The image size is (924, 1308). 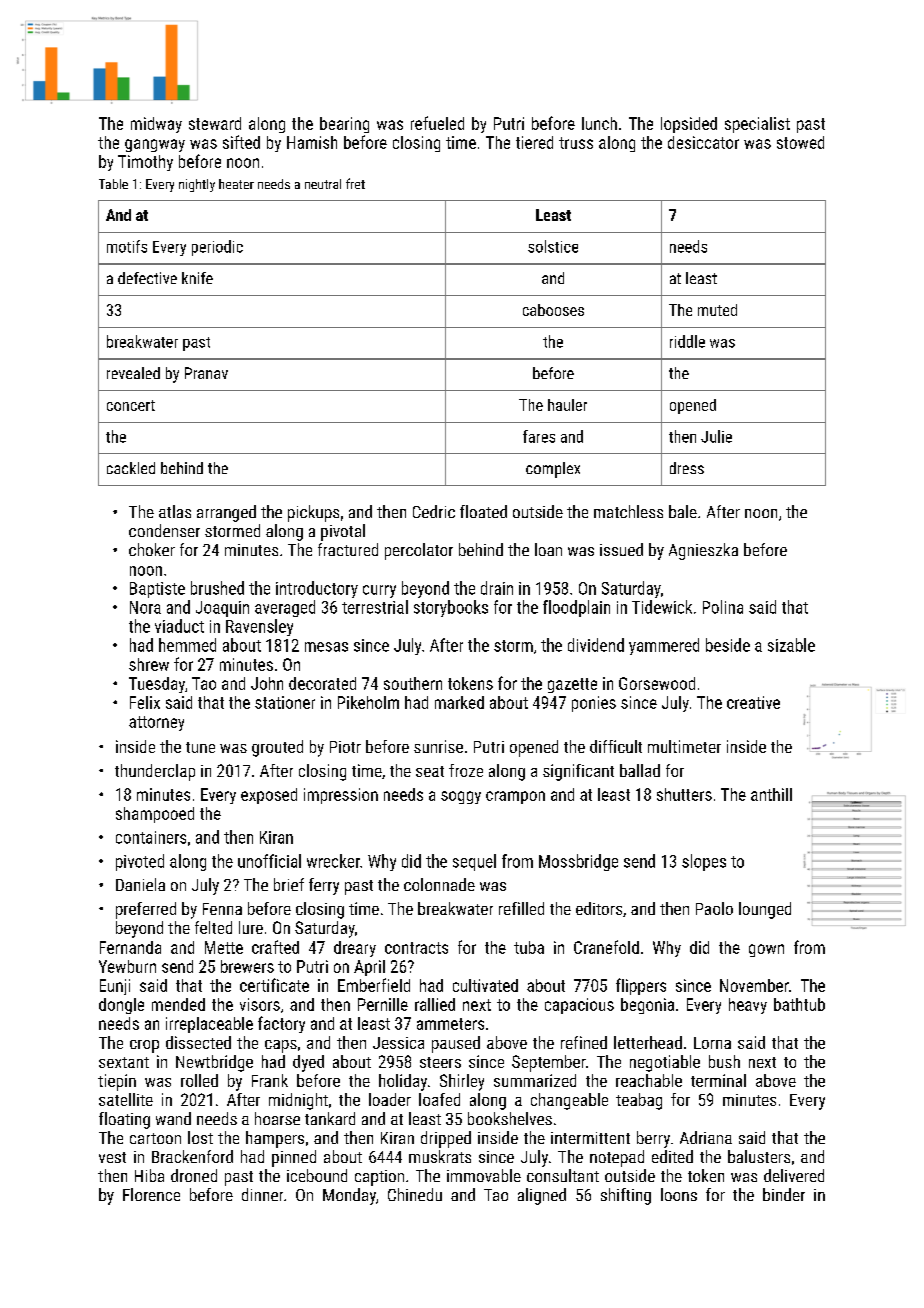 What do you see at coordinates (343, 532) in the screenshot?
I see `pivotal` at bounding box center [343, 532].
